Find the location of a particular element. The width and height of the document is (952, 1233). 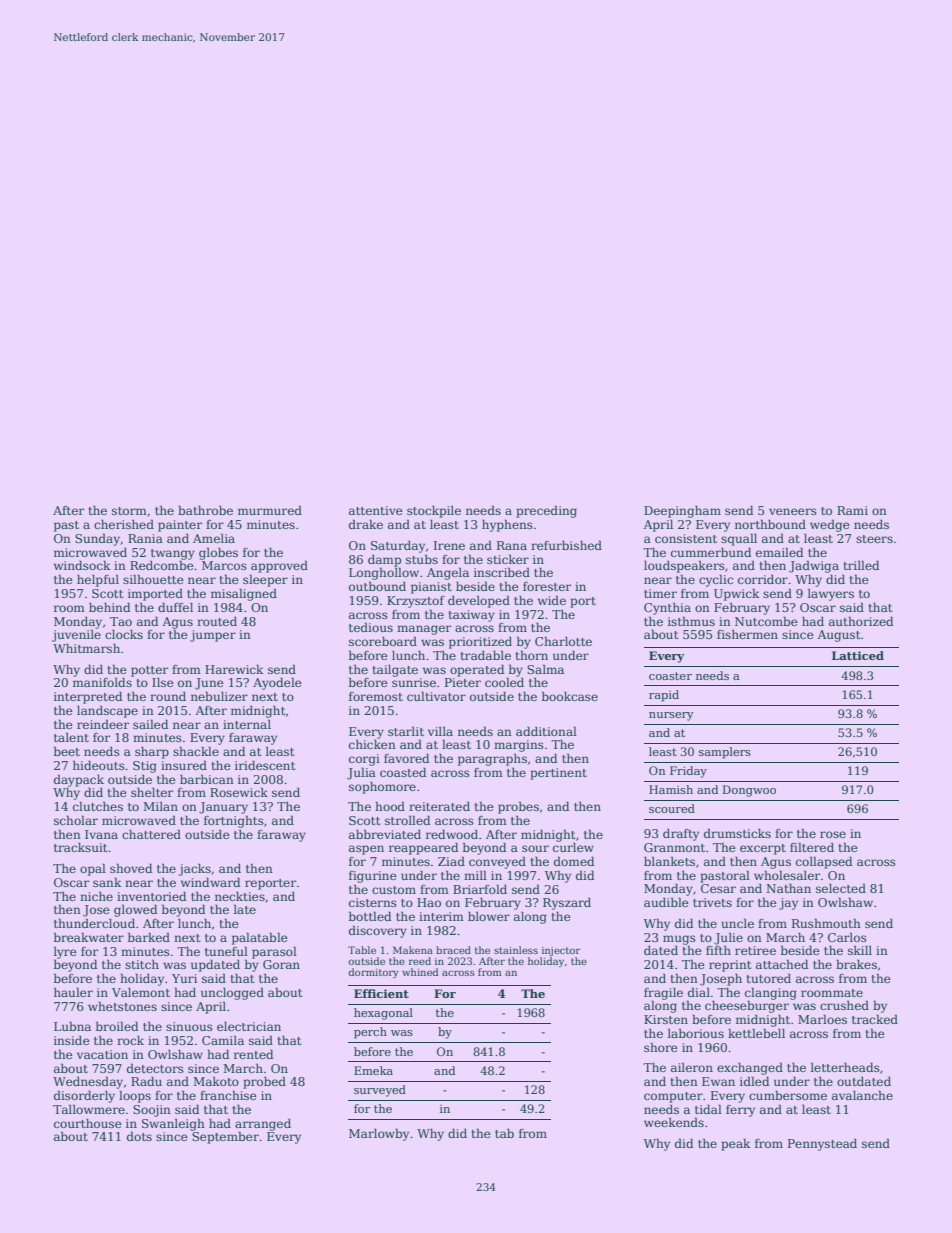

September is located at coordinates (225, 1137).
